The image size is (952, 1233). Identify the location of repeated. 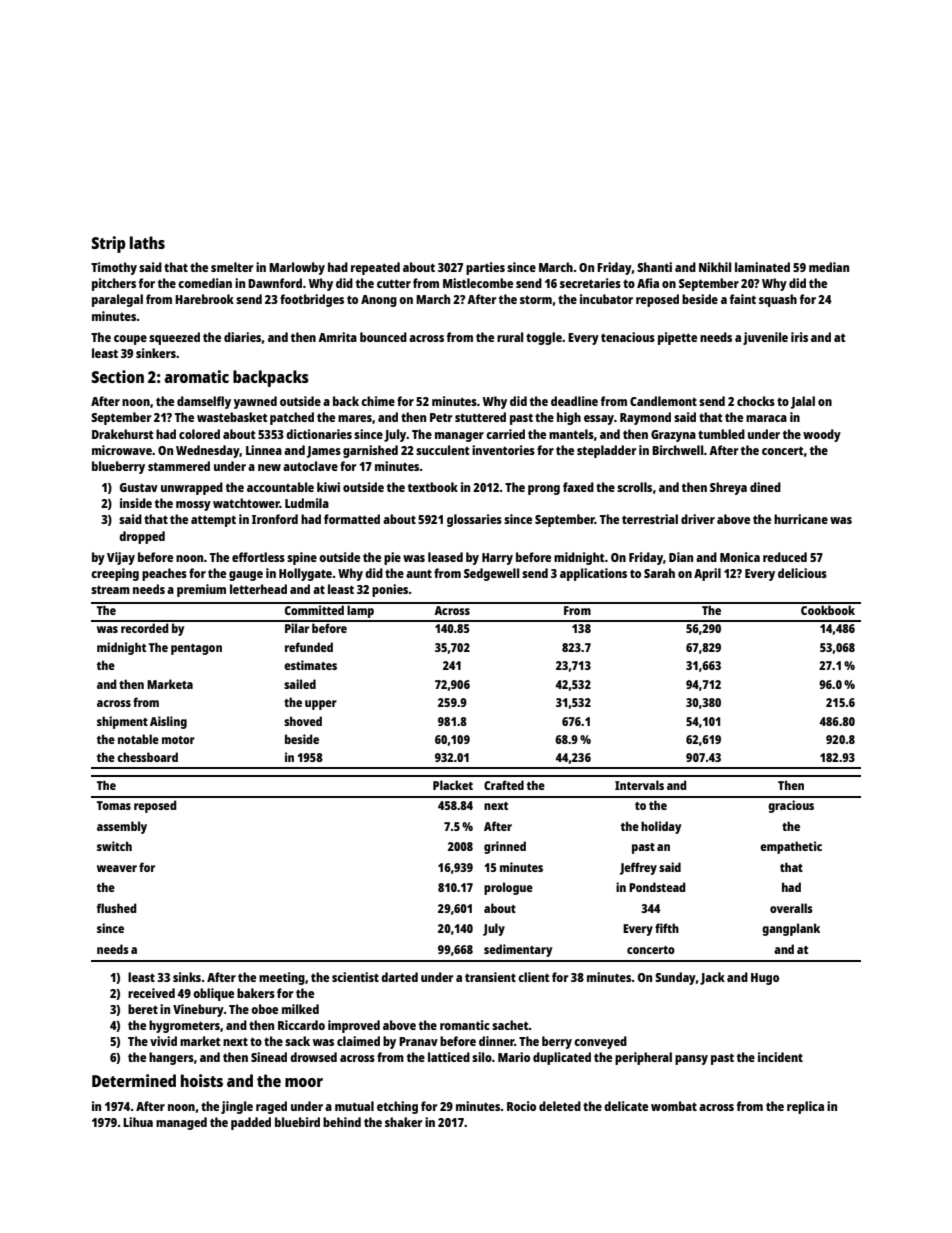
(375, 268).
